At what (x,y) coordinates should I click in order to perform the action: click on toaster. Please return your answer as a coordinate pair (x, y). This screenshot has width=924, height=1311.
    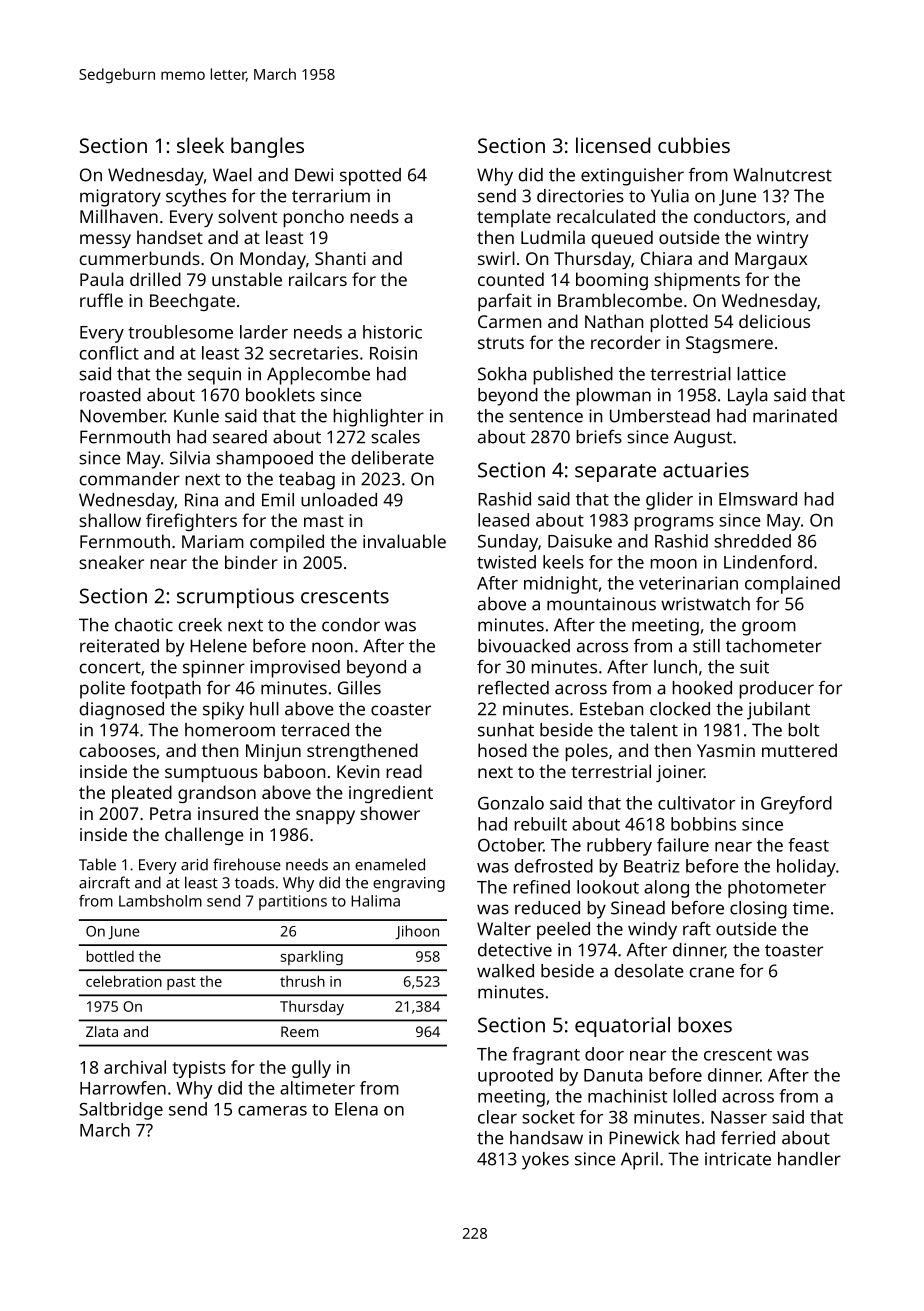
    Looking at the image, I should click on (794, 950).
